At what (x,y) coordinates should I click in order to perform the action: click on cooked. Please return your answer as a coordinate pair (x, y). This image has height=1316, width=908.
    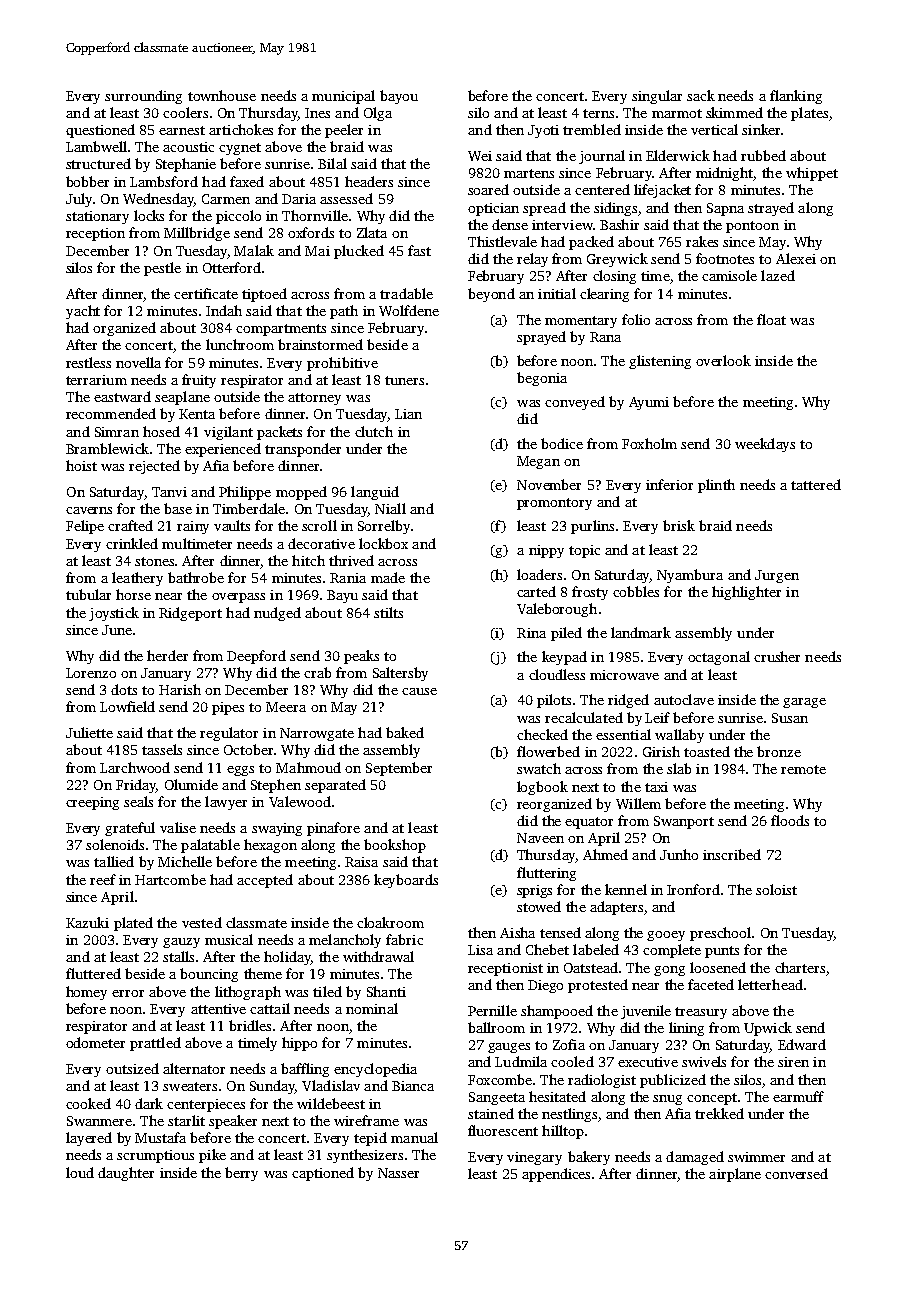
    Looking at the image, I should click on (88, 1103).
